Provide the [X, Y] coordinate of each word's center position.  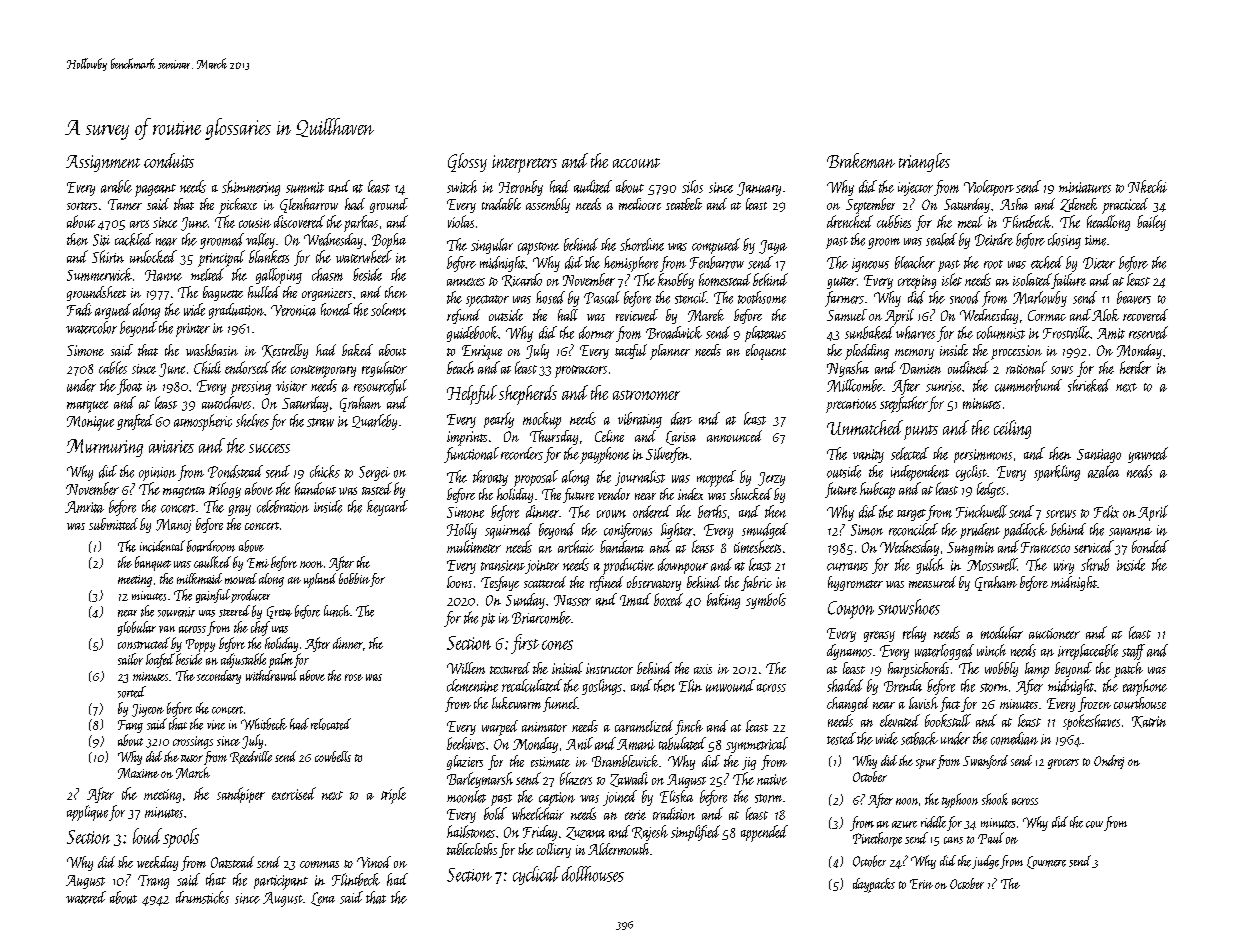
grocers [1063, 764]
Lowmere [1046, 862]
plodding [867, 352]
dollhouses [593, 874]
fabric [756, 583]
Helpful [472, 395]
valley [260, 241]
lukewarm [516, 703]
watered [86, 897]
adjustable [243, 660]
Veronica [293, 310]
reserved [1148, 332]
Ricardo [522, 280]
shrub [1095, 564]
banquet [153, 563]
